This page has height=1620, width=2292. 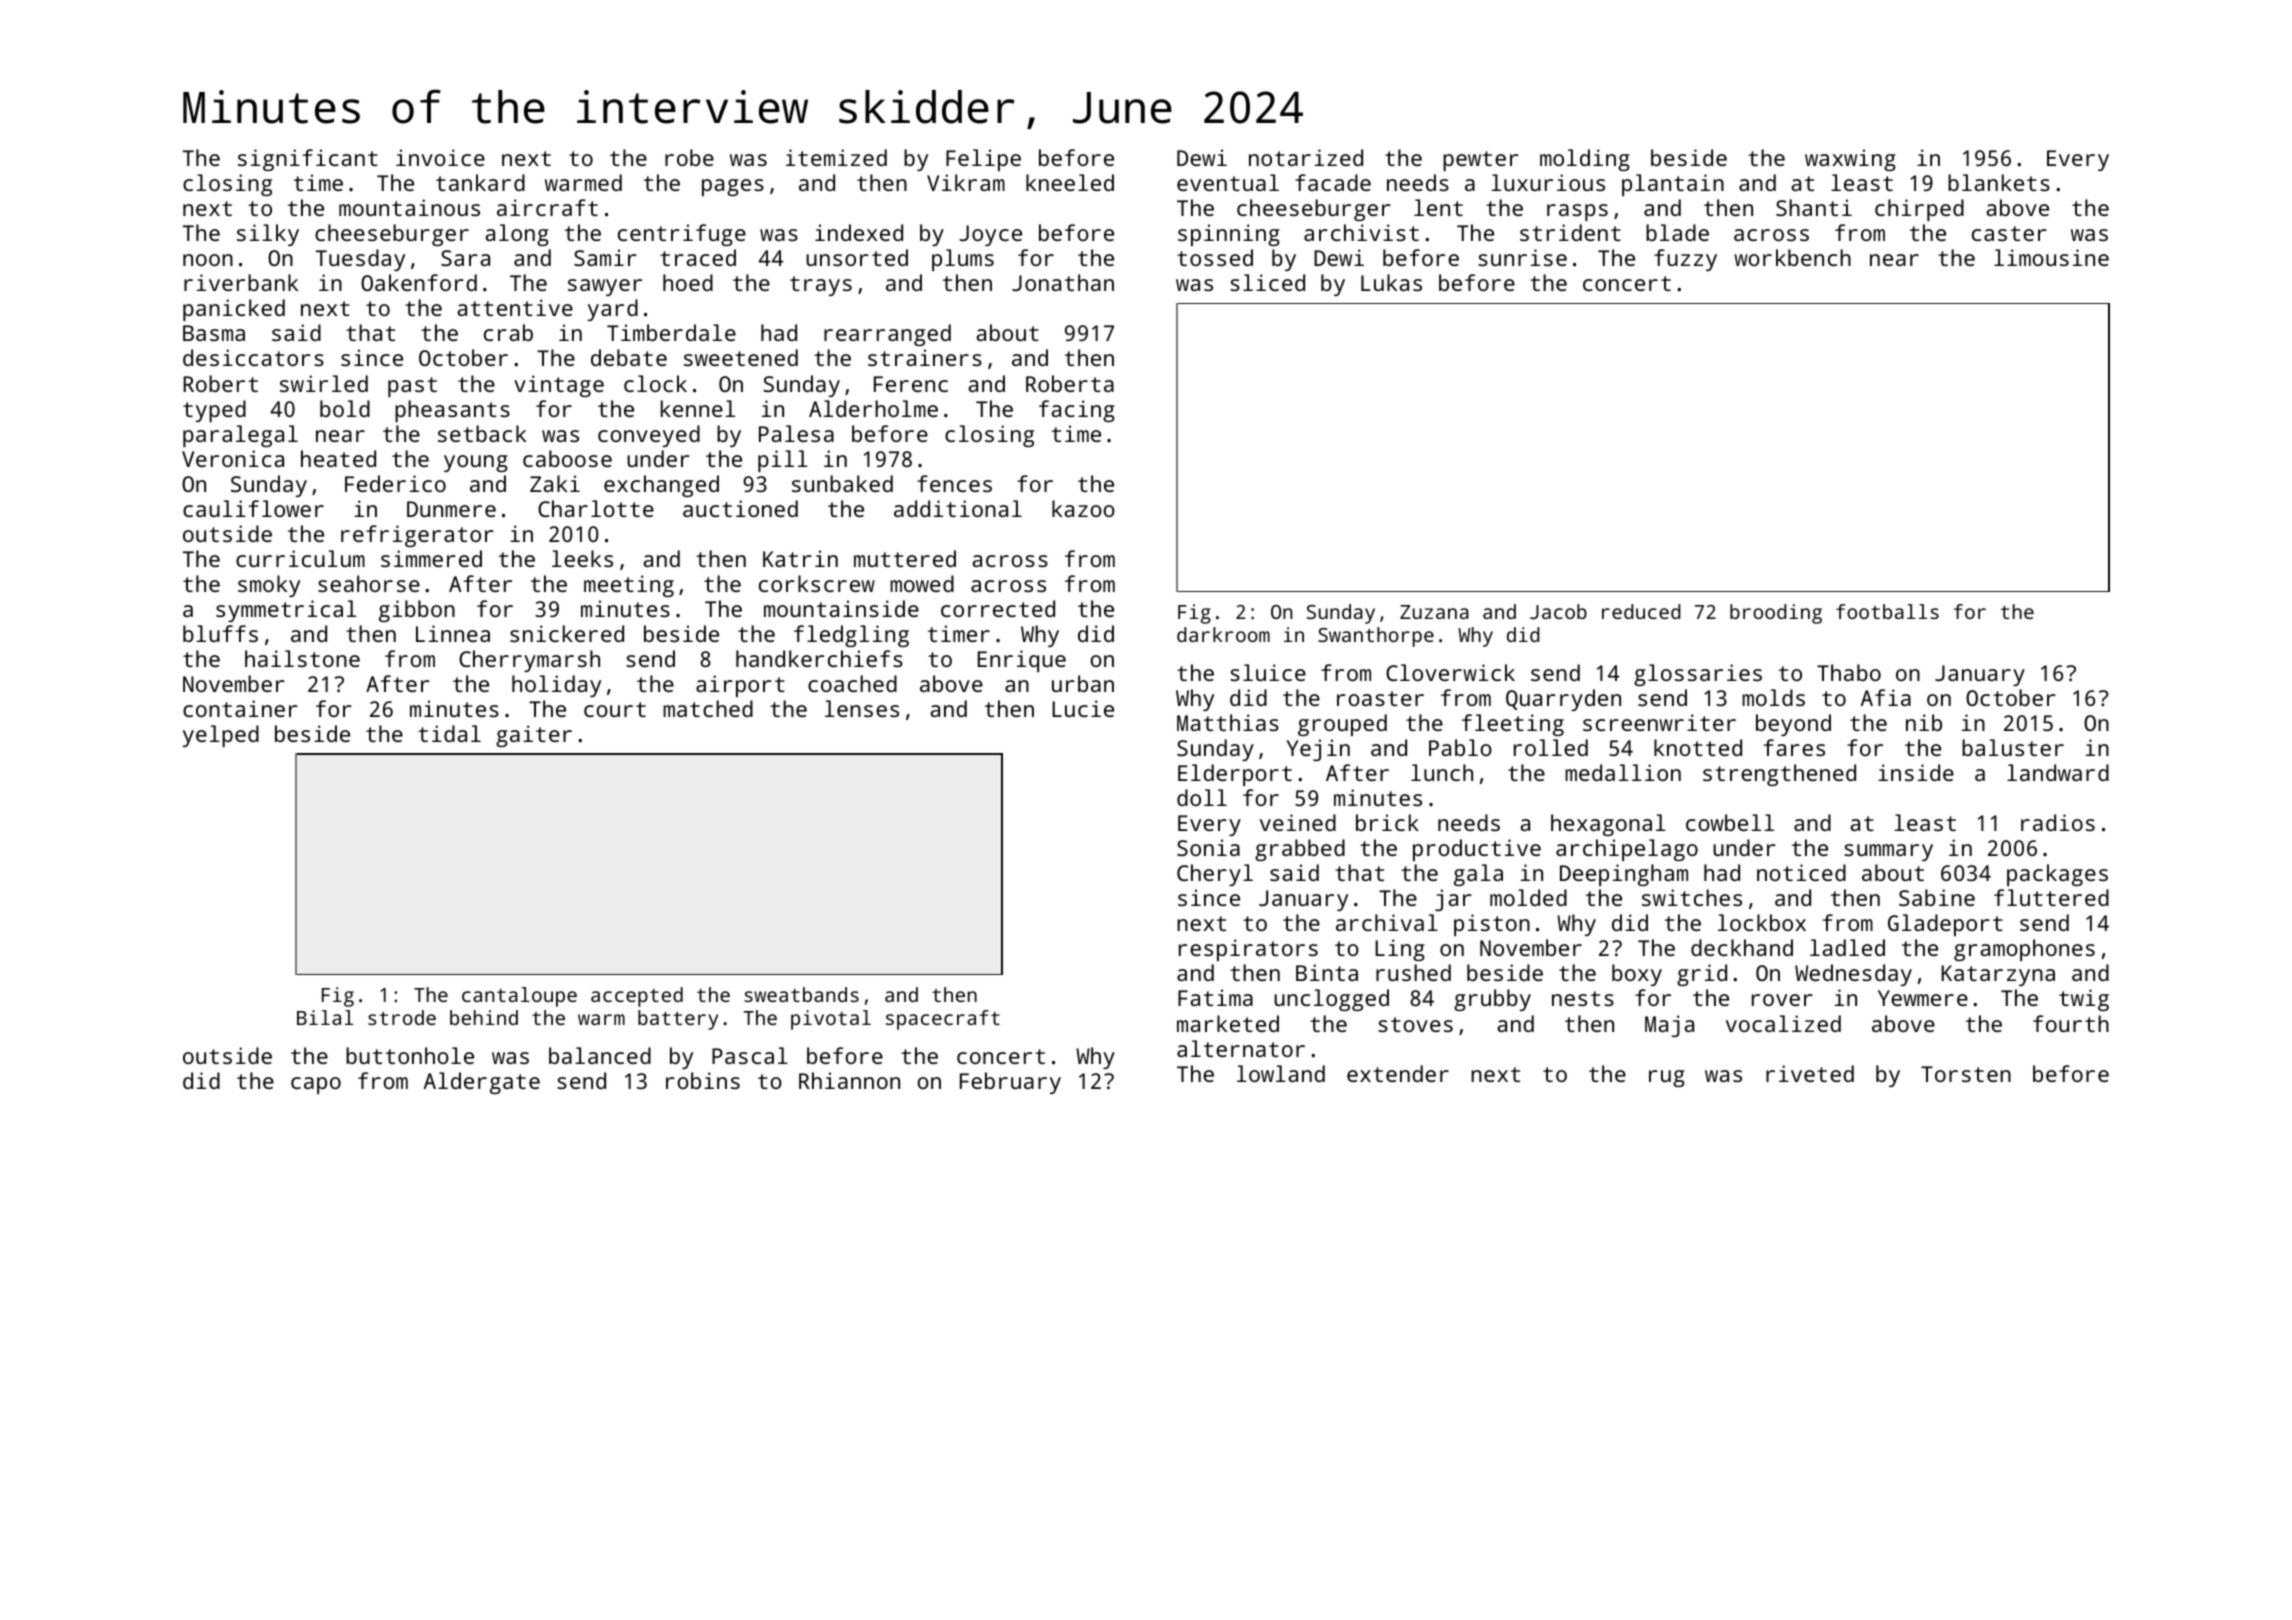 What do you see at coordinates (508, 332) in the page?
I see `crab` at bounding box center [508, 332].
